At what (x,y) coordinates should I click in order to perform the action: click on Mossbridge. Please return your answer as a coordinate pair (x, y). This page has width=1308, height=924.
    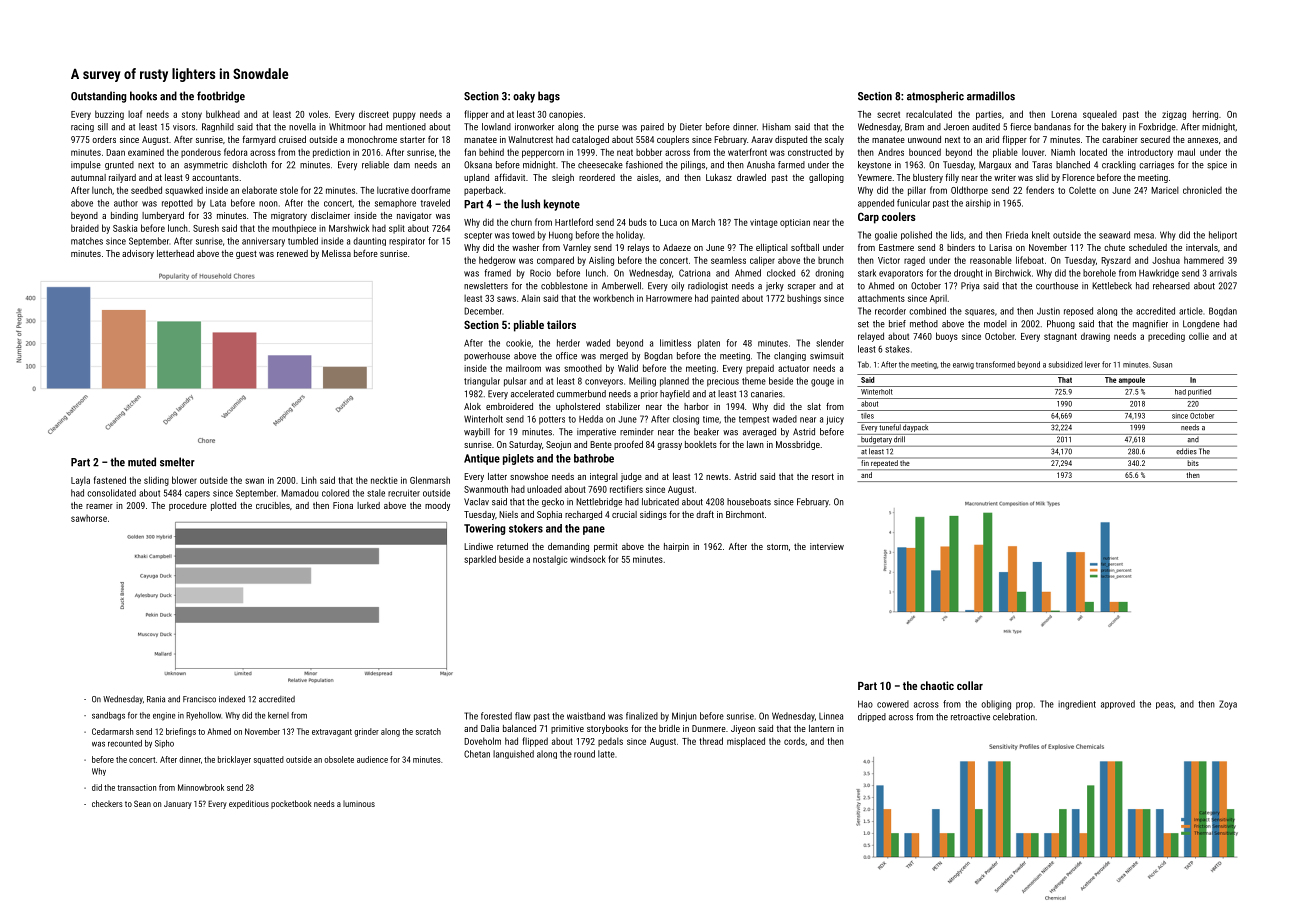
    Looking at the image, I should click on (798, 445).
